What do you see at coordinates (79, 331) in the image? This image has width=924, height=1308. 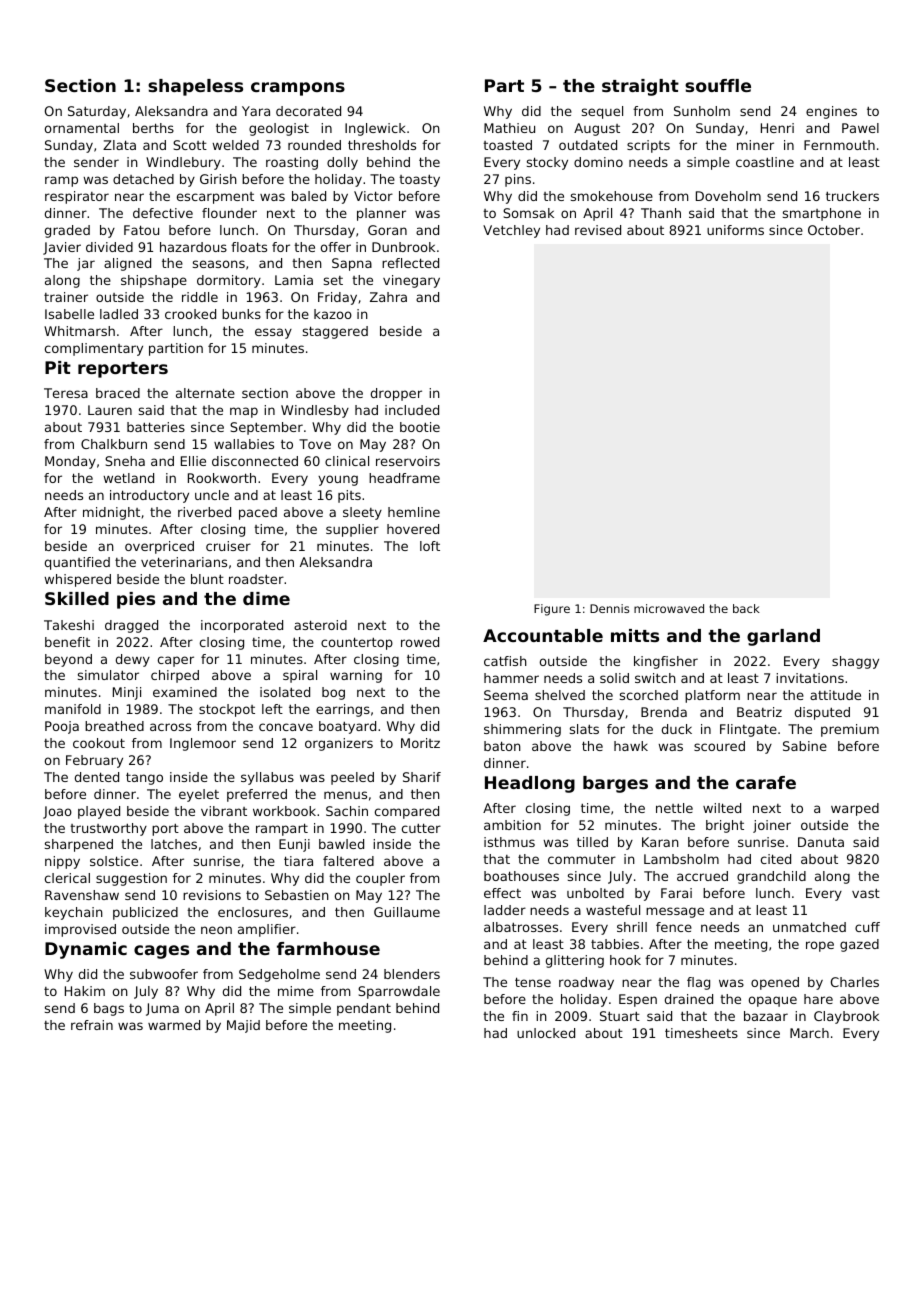 I see `Whitmarsh` at bounding box center [79, 331].
